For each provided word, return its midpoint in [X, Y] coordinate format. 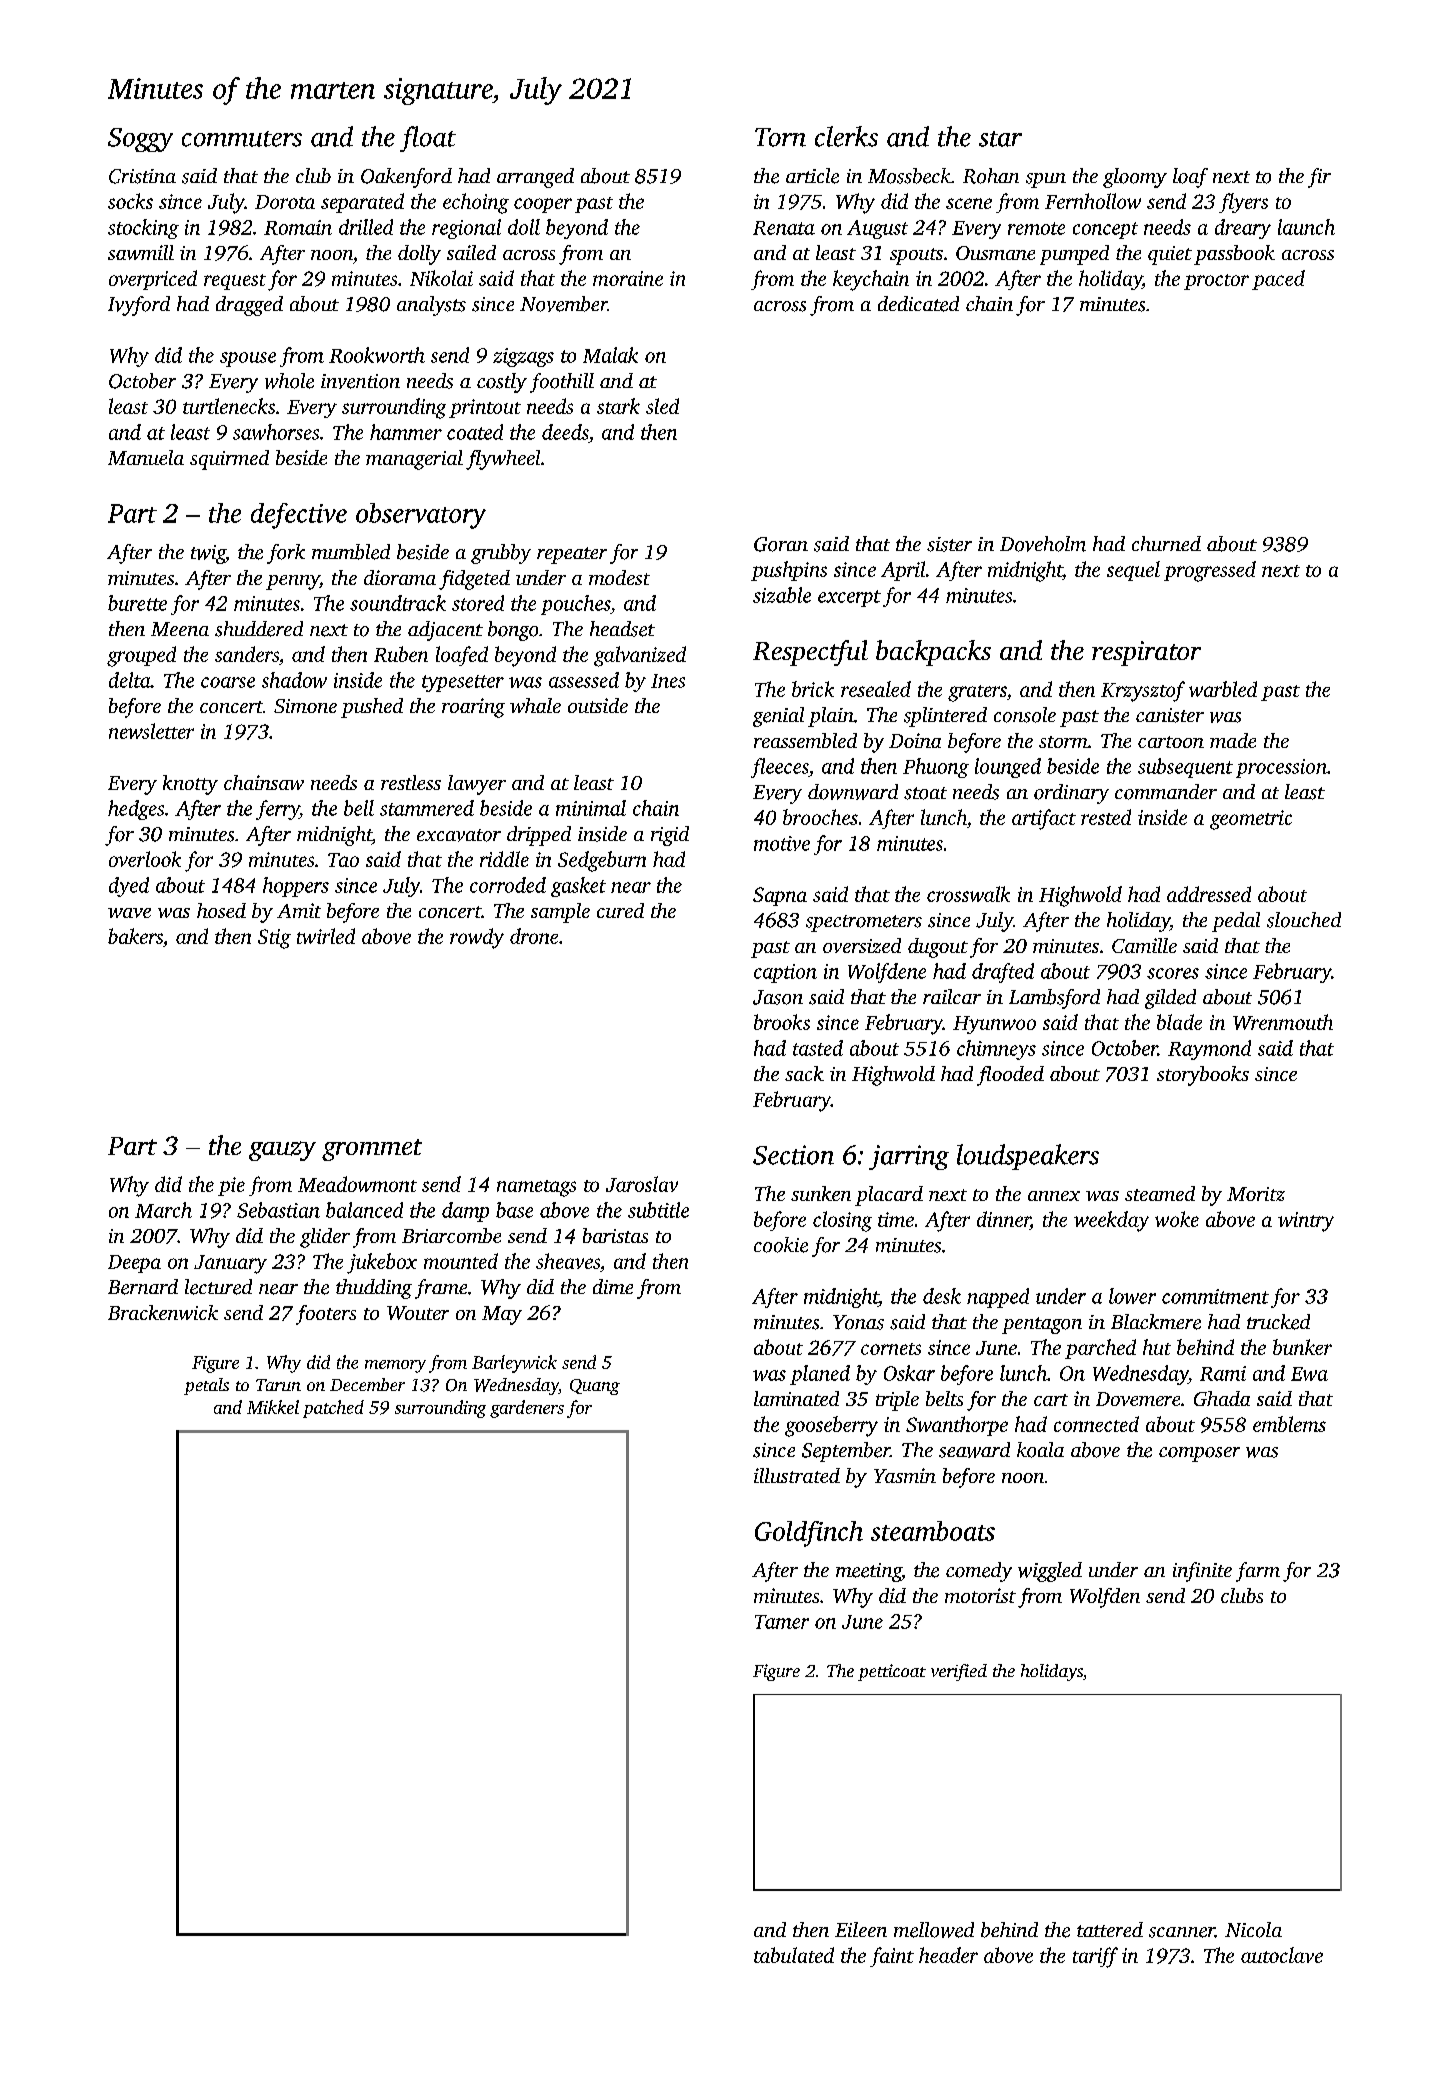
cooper [543, 205]
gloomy [1135, 178]
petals [206, 1386]
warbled [1223, 689]
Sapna [780, 896]
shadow [294, 680]
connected [1096, 1424]
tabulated [794, 1955]
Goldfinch [809, 1534]
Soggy [140, 140]
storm [1063, 742]
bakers [135, 936]
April [903, 571]
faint [892, 1957]
